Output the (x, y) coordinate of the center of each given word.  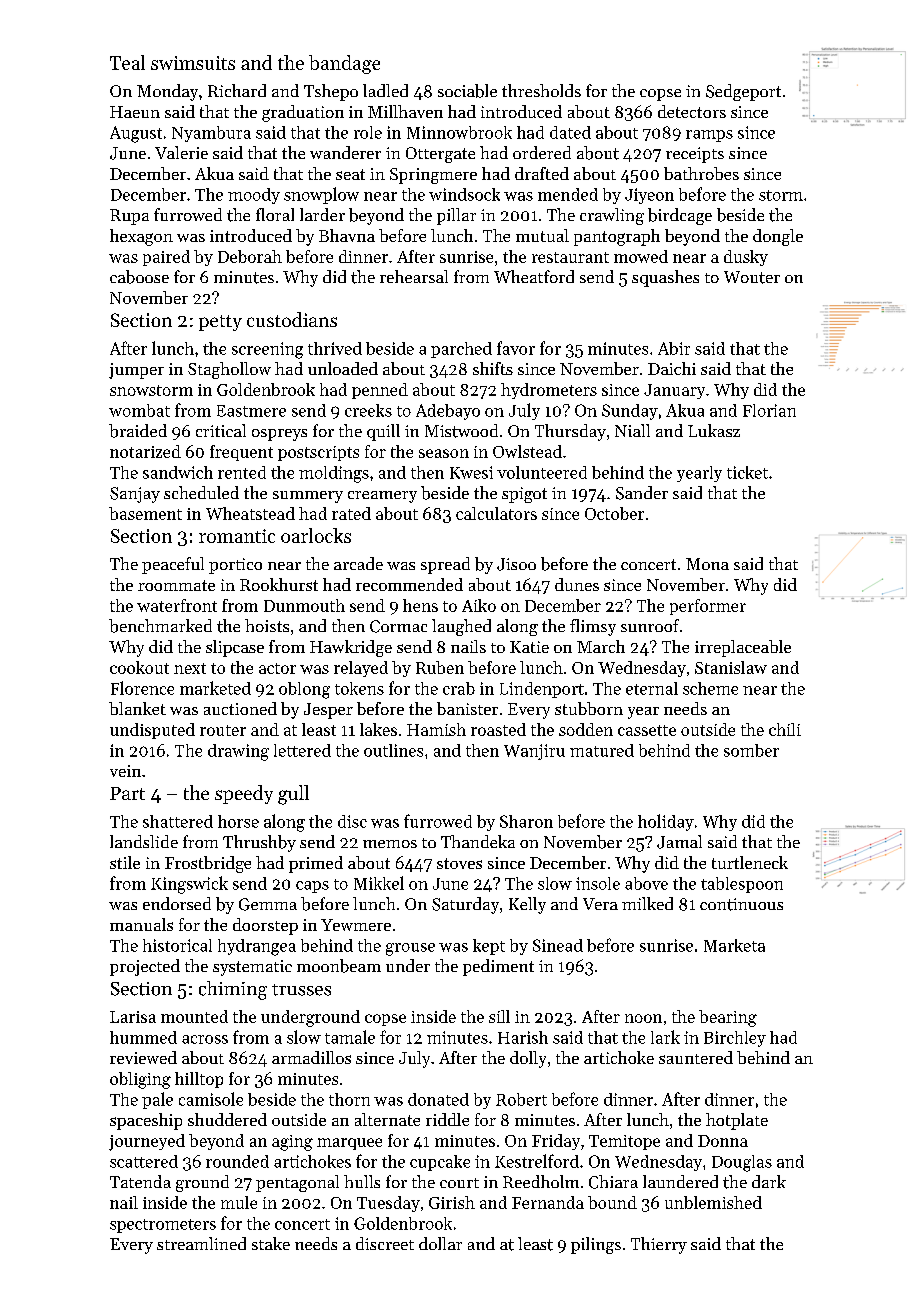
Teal (127, 62)
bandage (344, 64)
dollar (440, 1243)
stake (271, 1243)
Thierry (659, 1245)
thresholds (541, 90)
